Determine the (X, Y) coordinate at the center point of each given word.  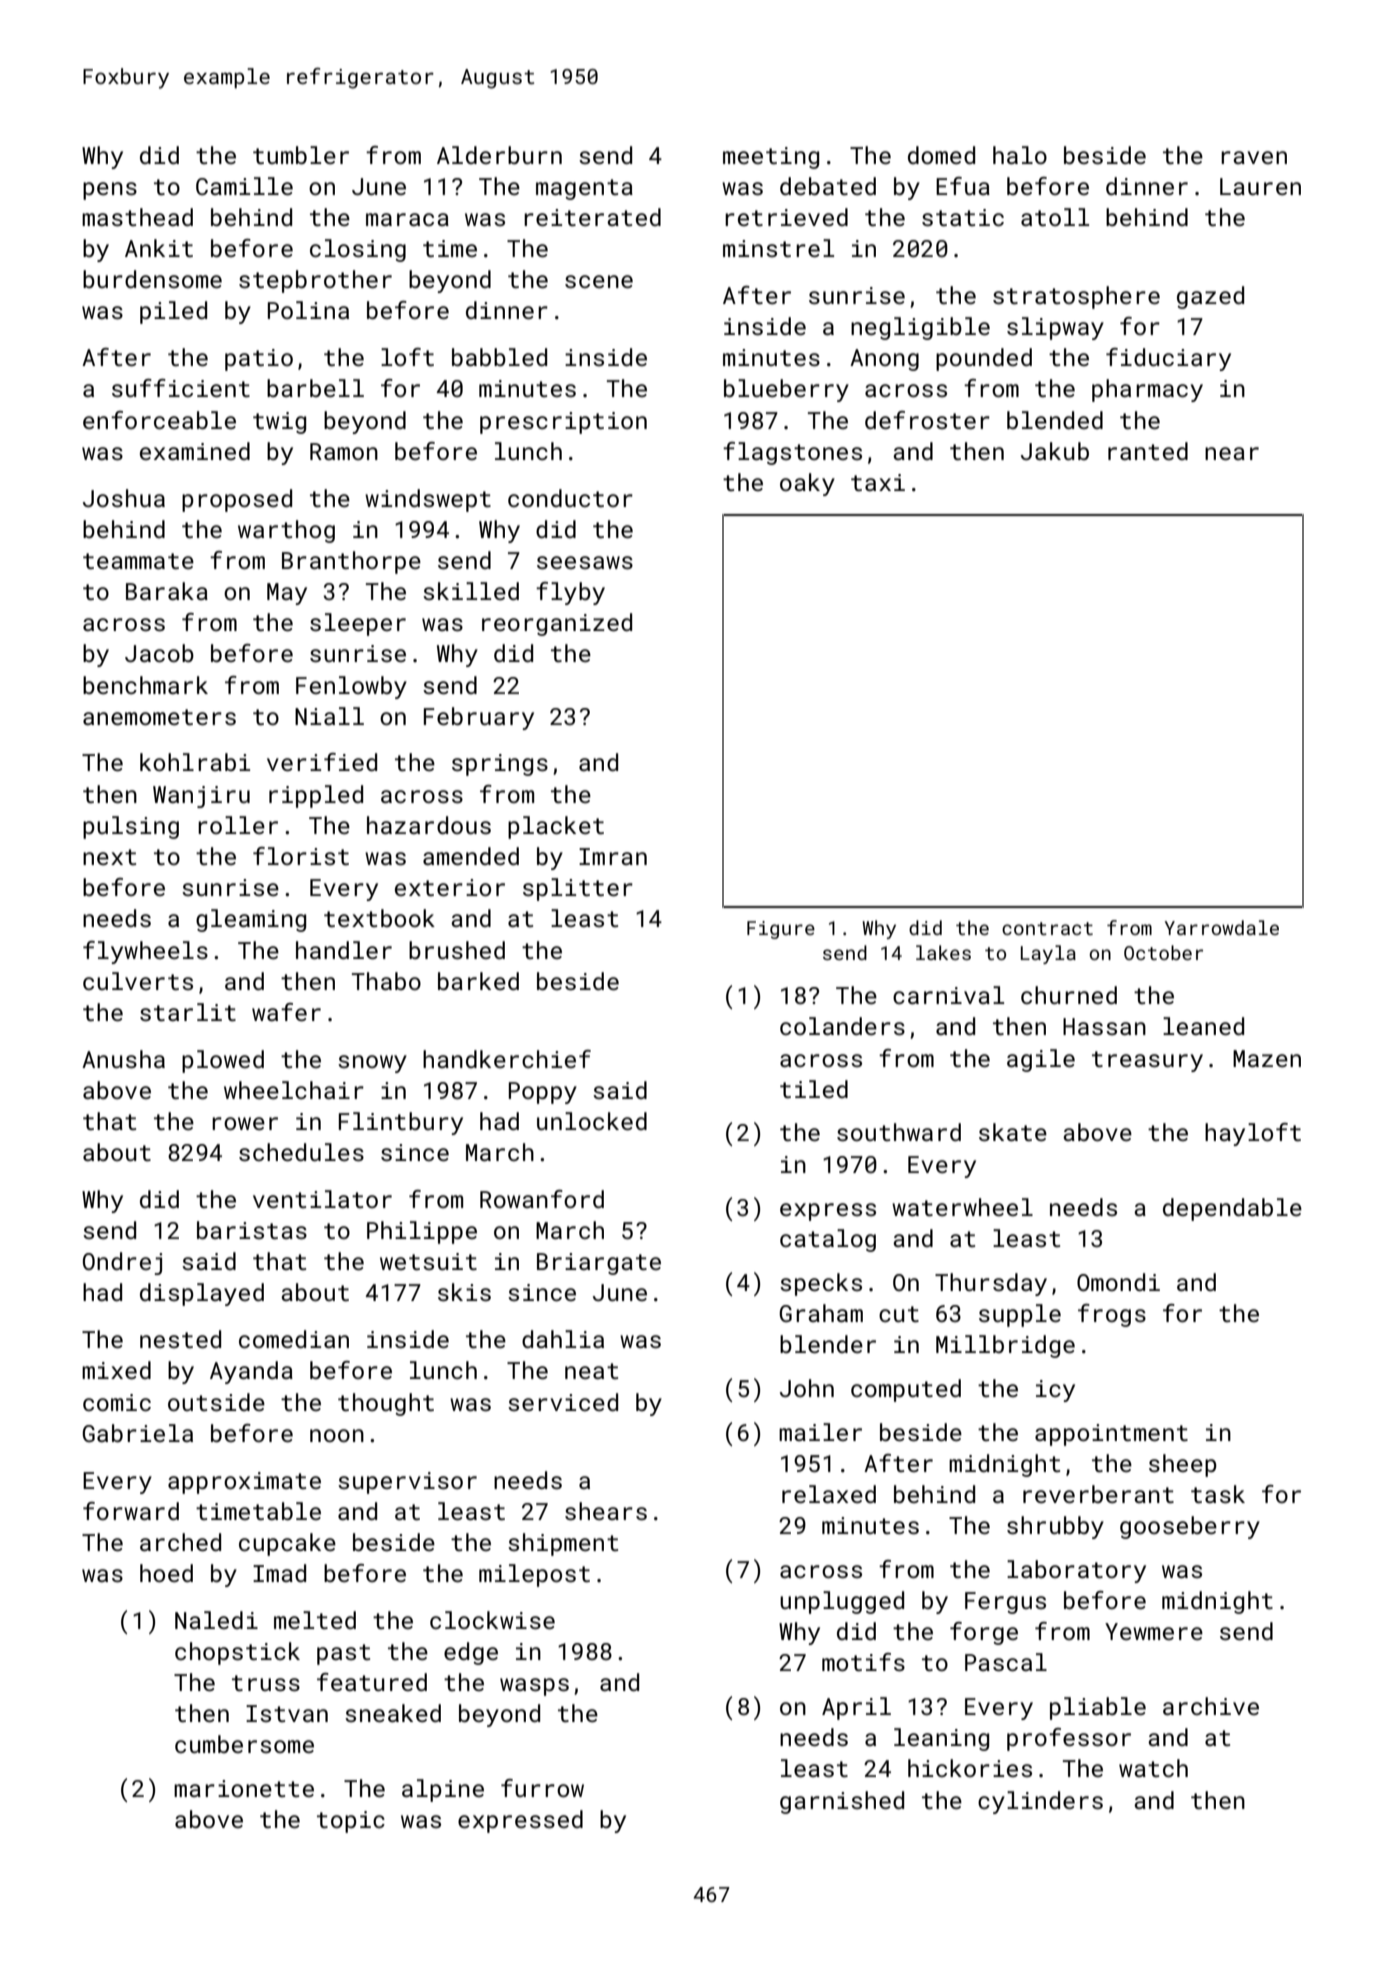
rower (245, 1123)
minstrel (778, 248)
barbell (315, 388)
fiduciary (1168, 359)
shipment (563, 1544)
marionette (244, 1788)
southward (899, 1132)
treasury (1147, 1061)
